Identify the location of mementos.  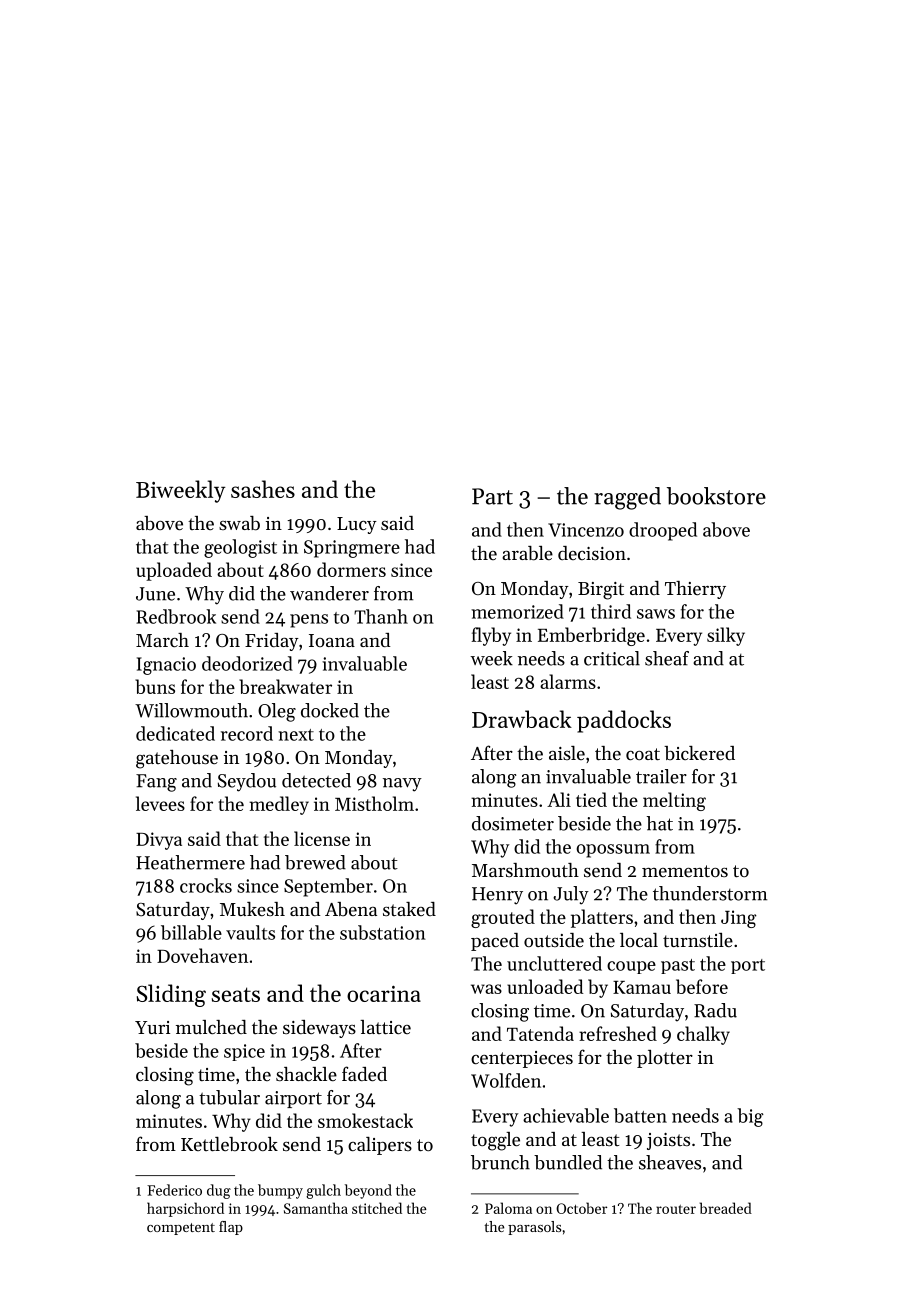
(685, 871).
